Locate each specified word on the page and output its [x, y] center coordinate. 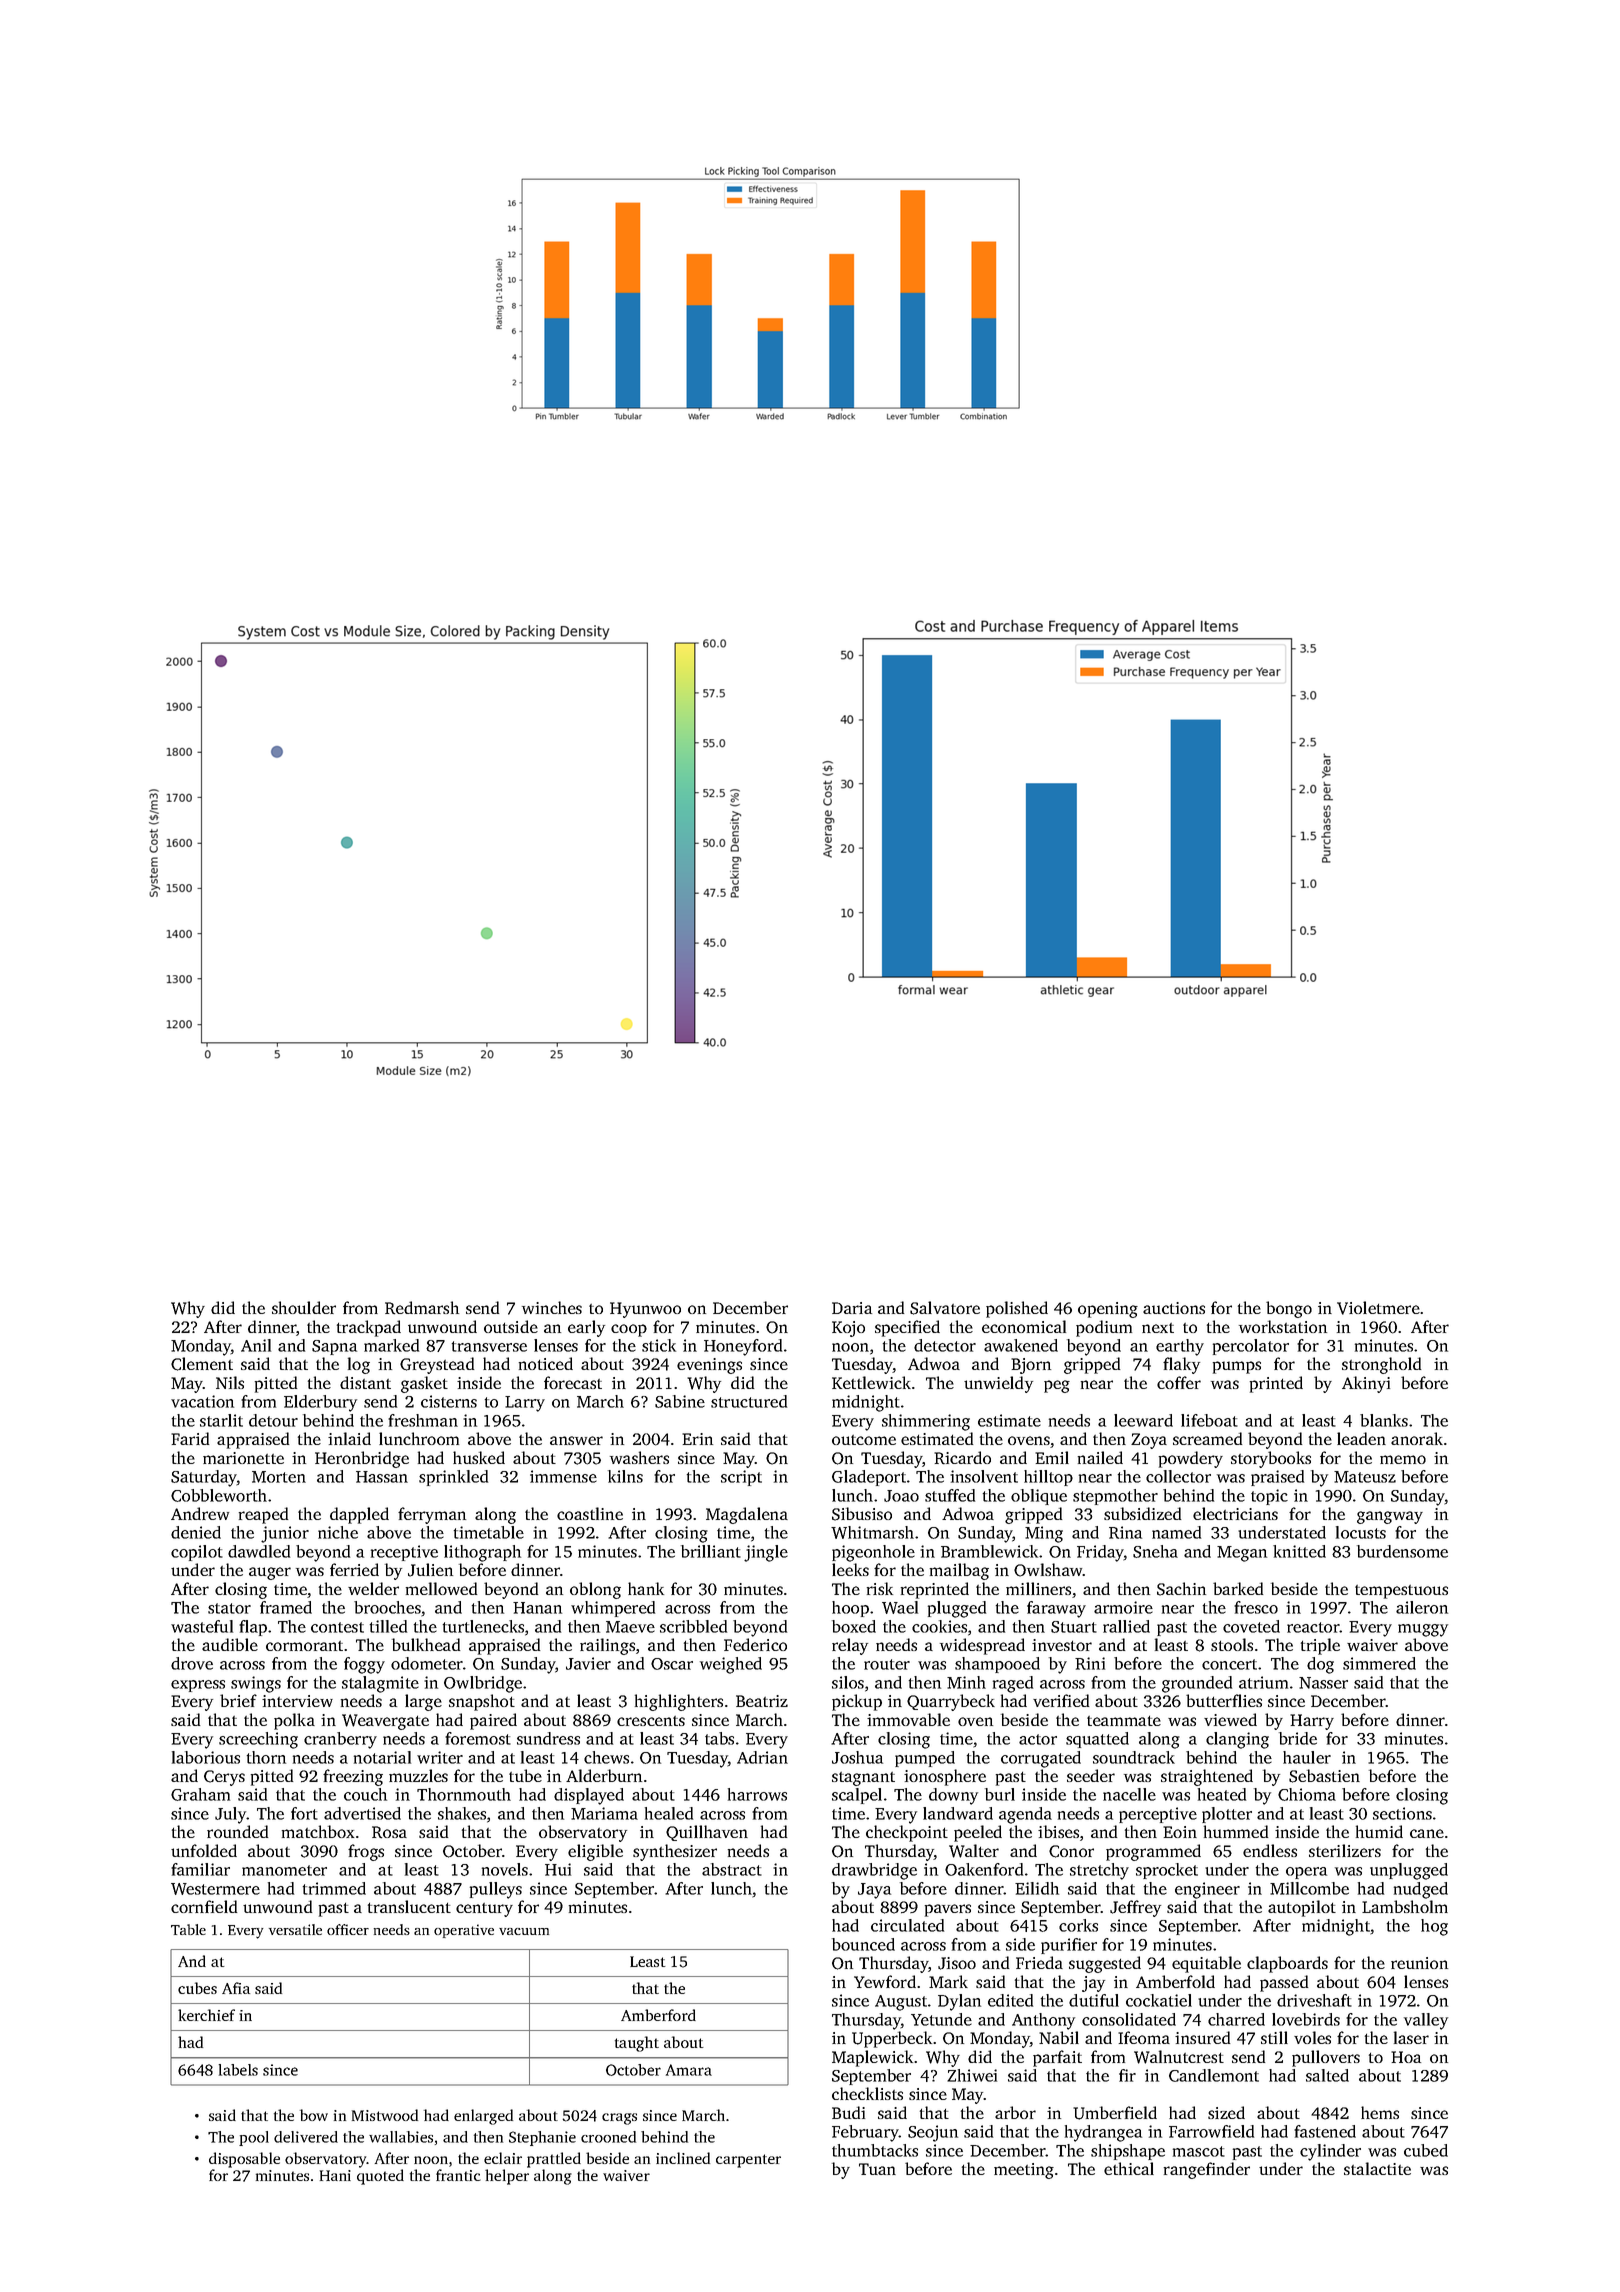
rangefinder [1207, 2170]
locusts [1361, 1532]
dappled [359, 1515]
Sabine [680, 1401]
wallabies [401, 2137]
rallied [1126, 1626]
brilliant [711, 1551]
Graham [200, 1794]
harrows [757, 1794]
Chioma [1307, 1794]
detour [273, 1420]
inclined [683, 2158]
